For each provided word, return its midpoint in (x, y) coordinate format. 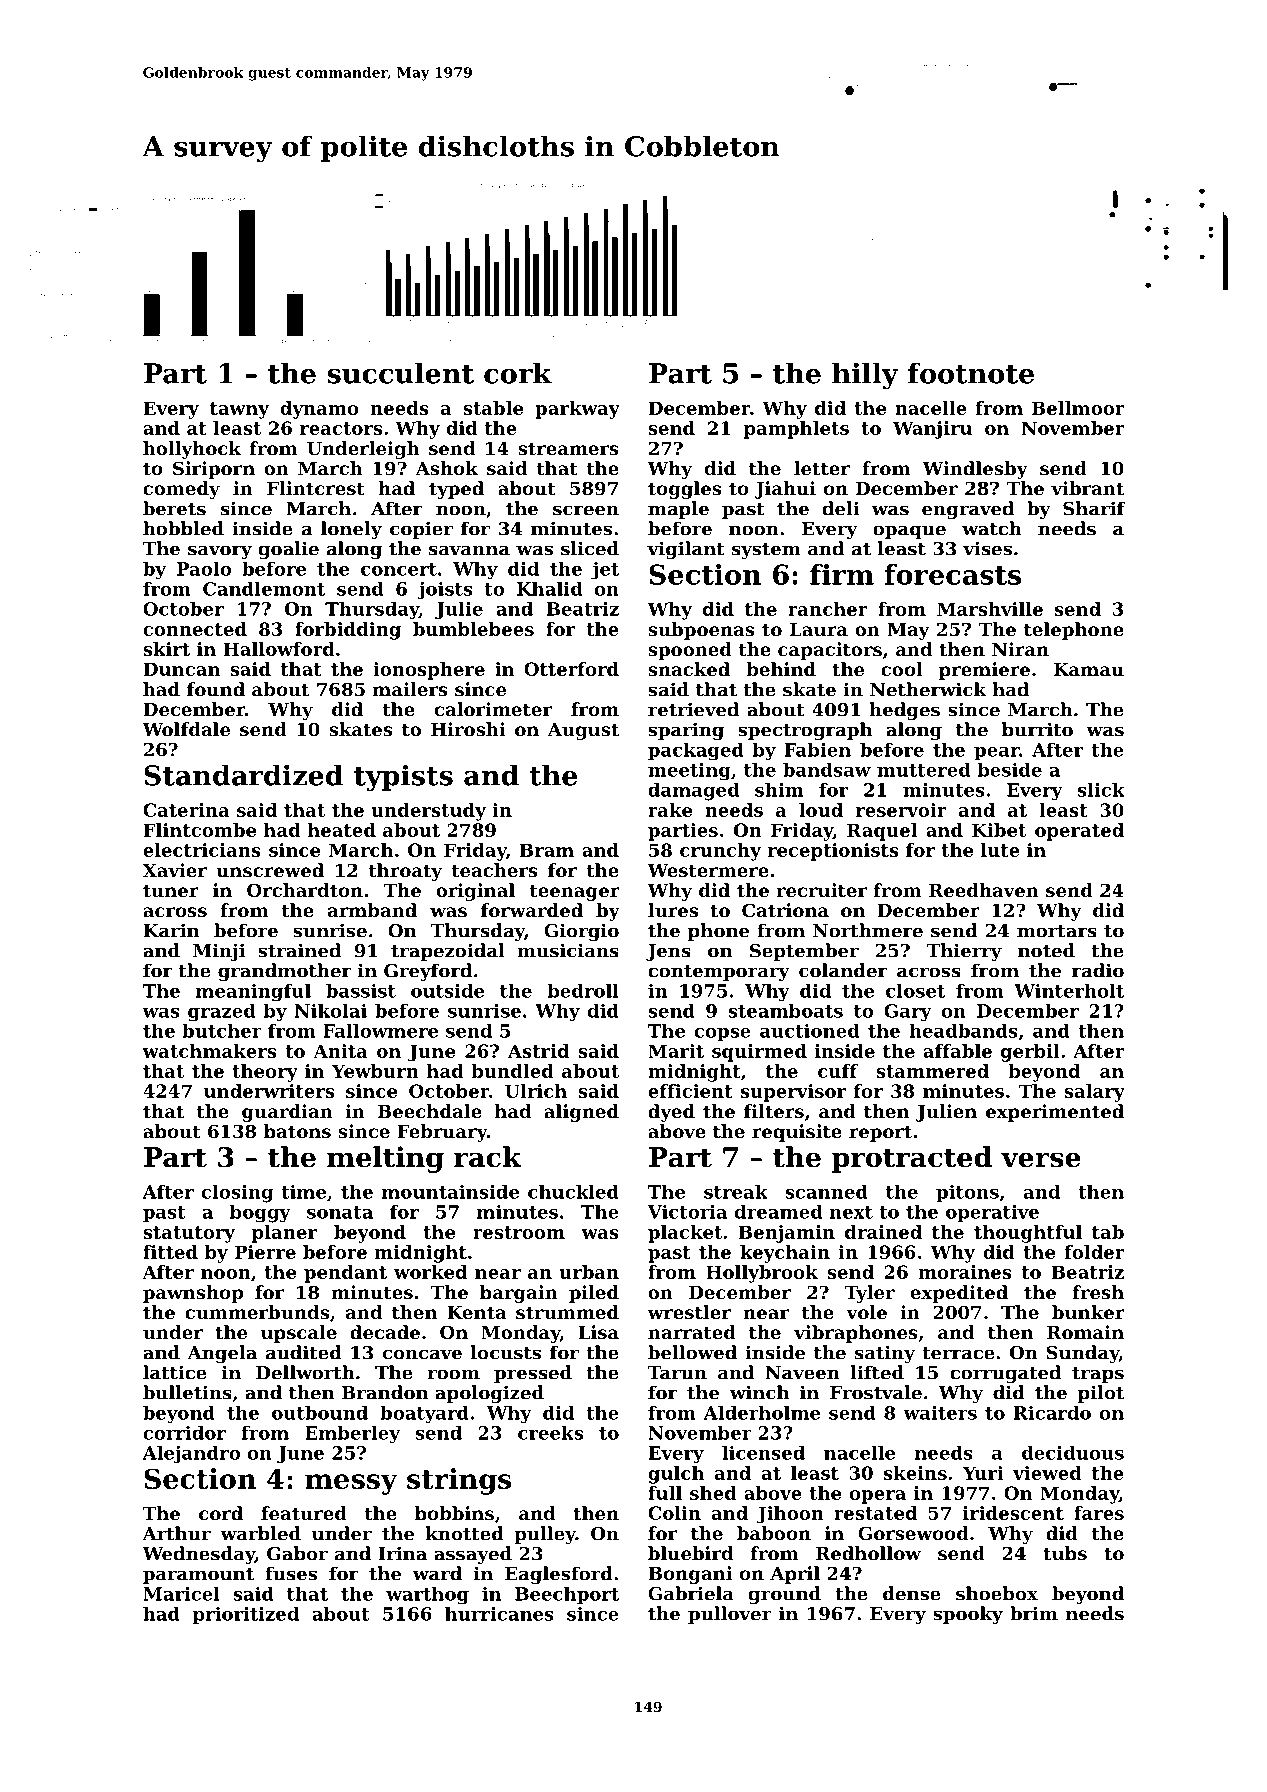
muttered (924, 769)
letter (822, 468)
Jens (668, 952)
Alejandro (191, 1455)
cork (518, 373)
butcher (222, 1031)
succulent (400, 373)
